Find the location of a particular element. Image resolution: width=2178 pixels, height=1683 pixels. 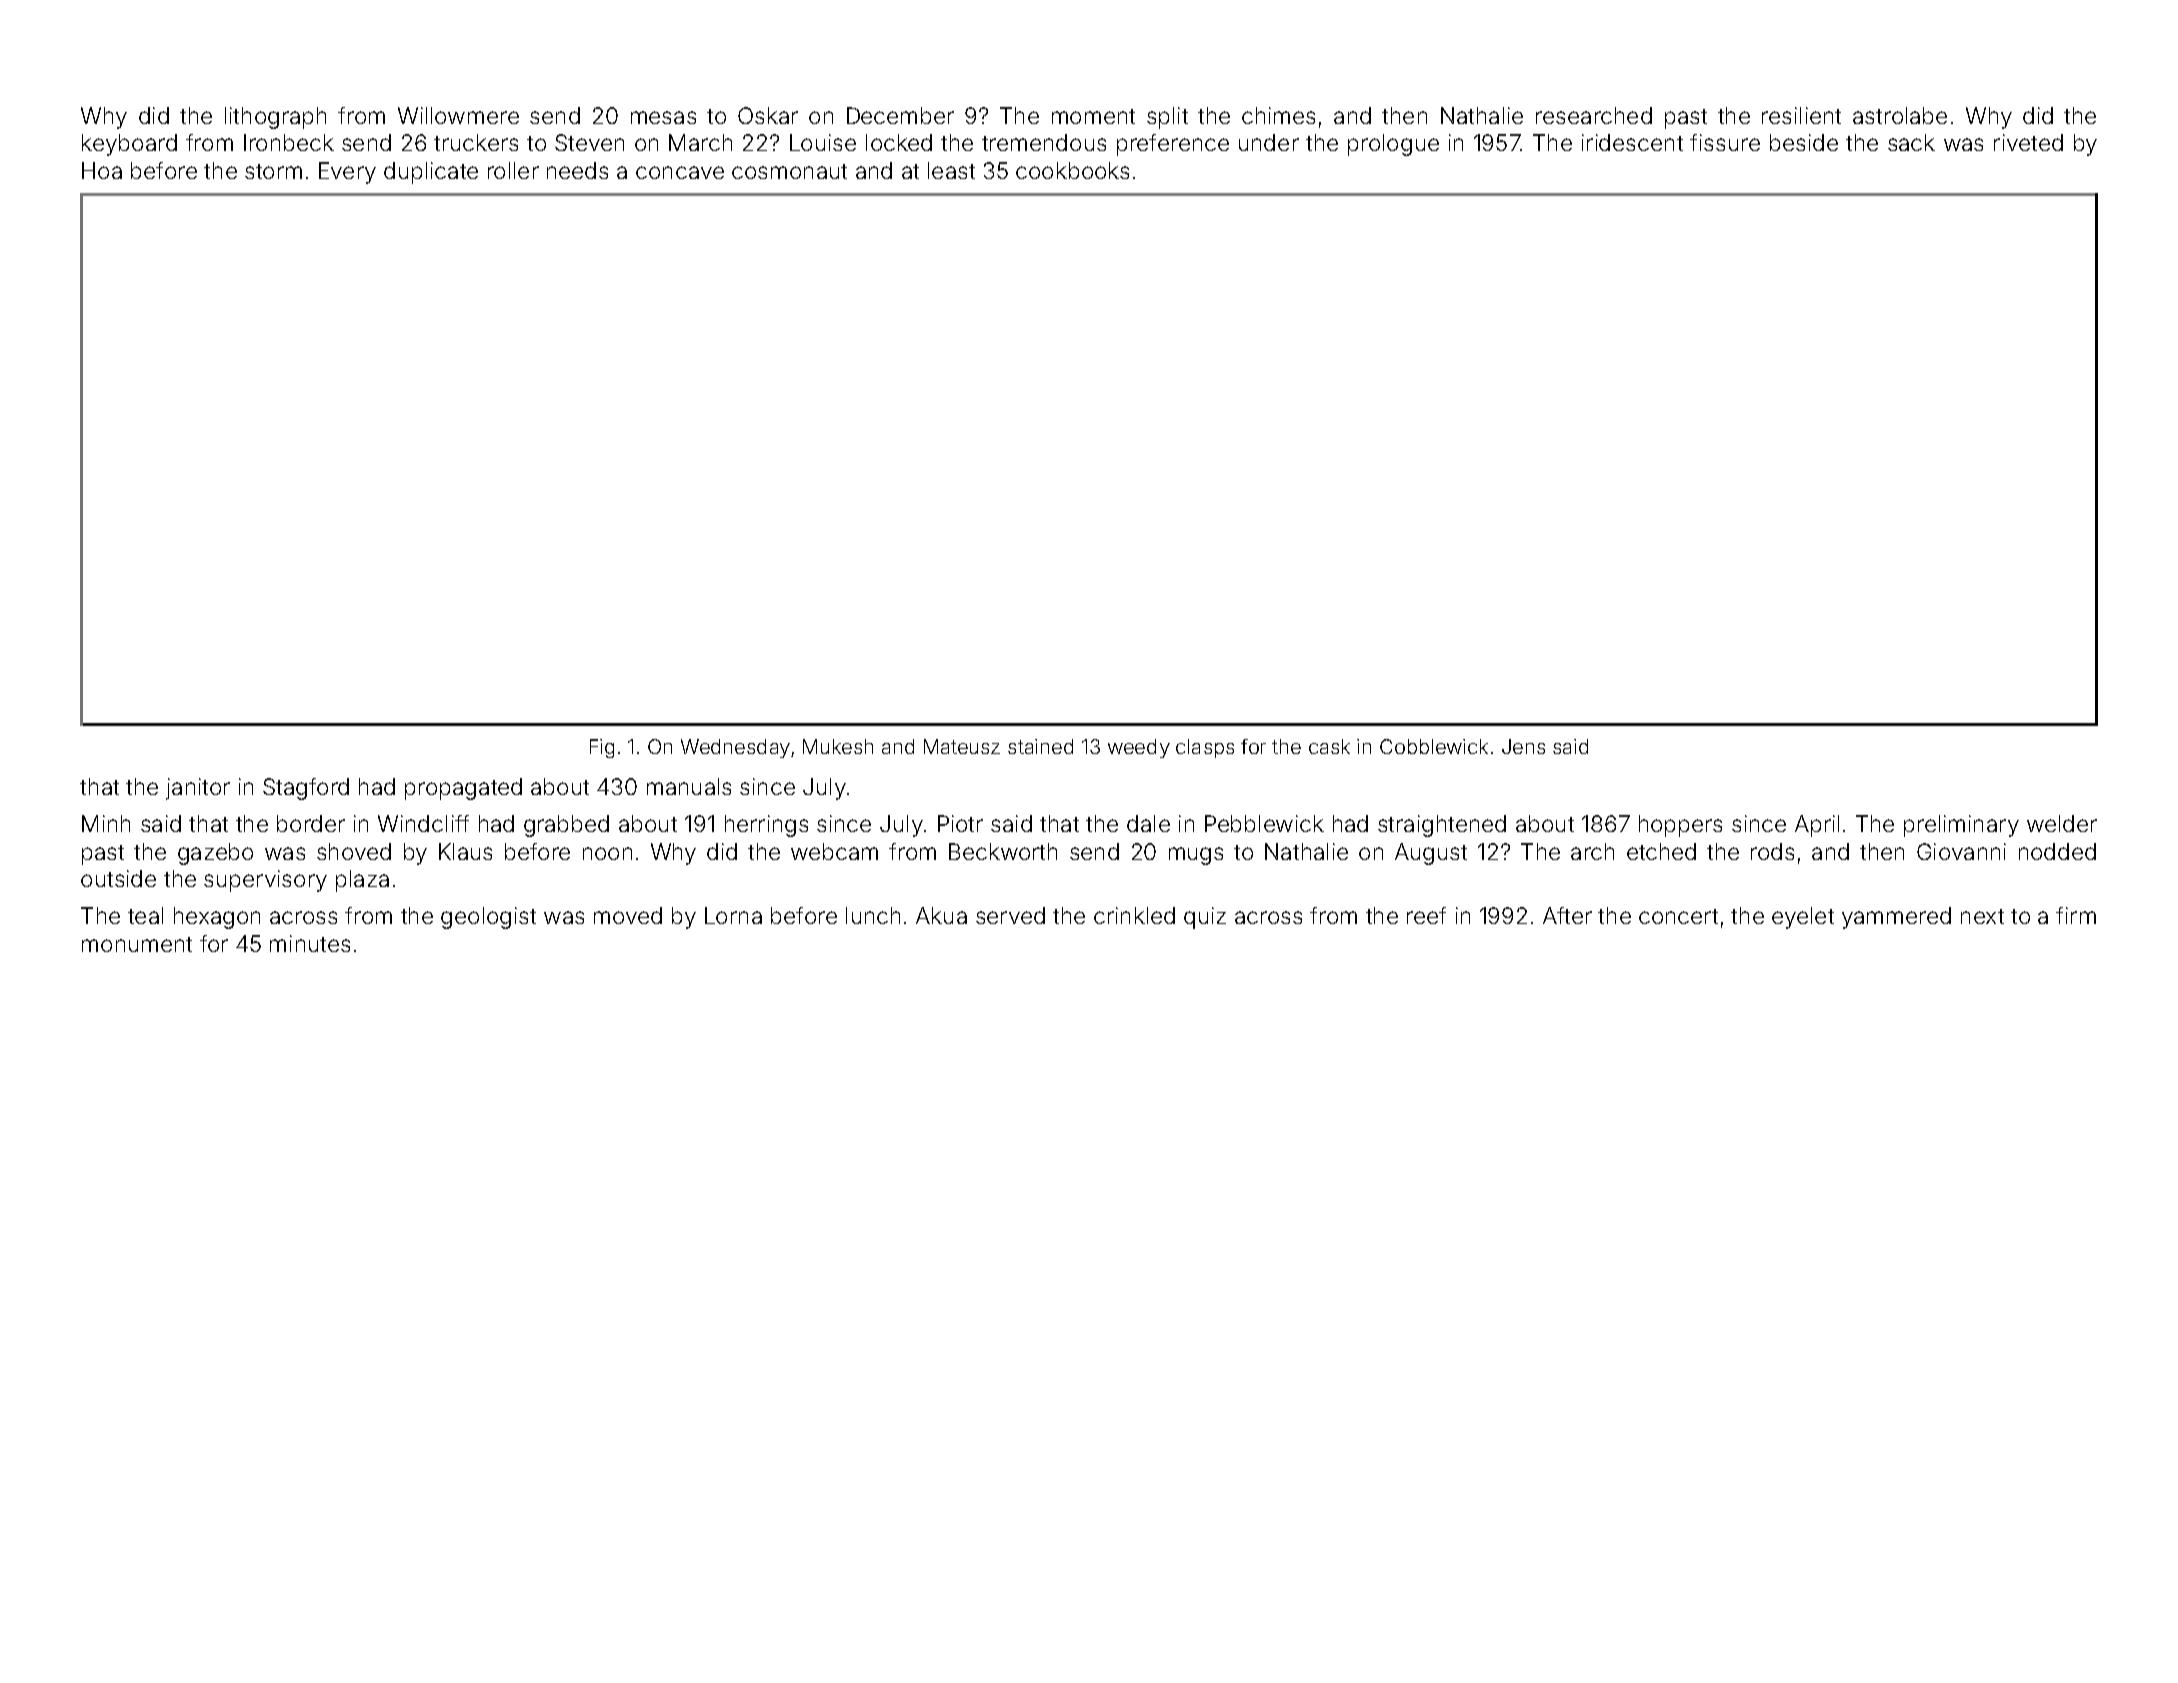

minutes is located at coordinates (310, 943).
